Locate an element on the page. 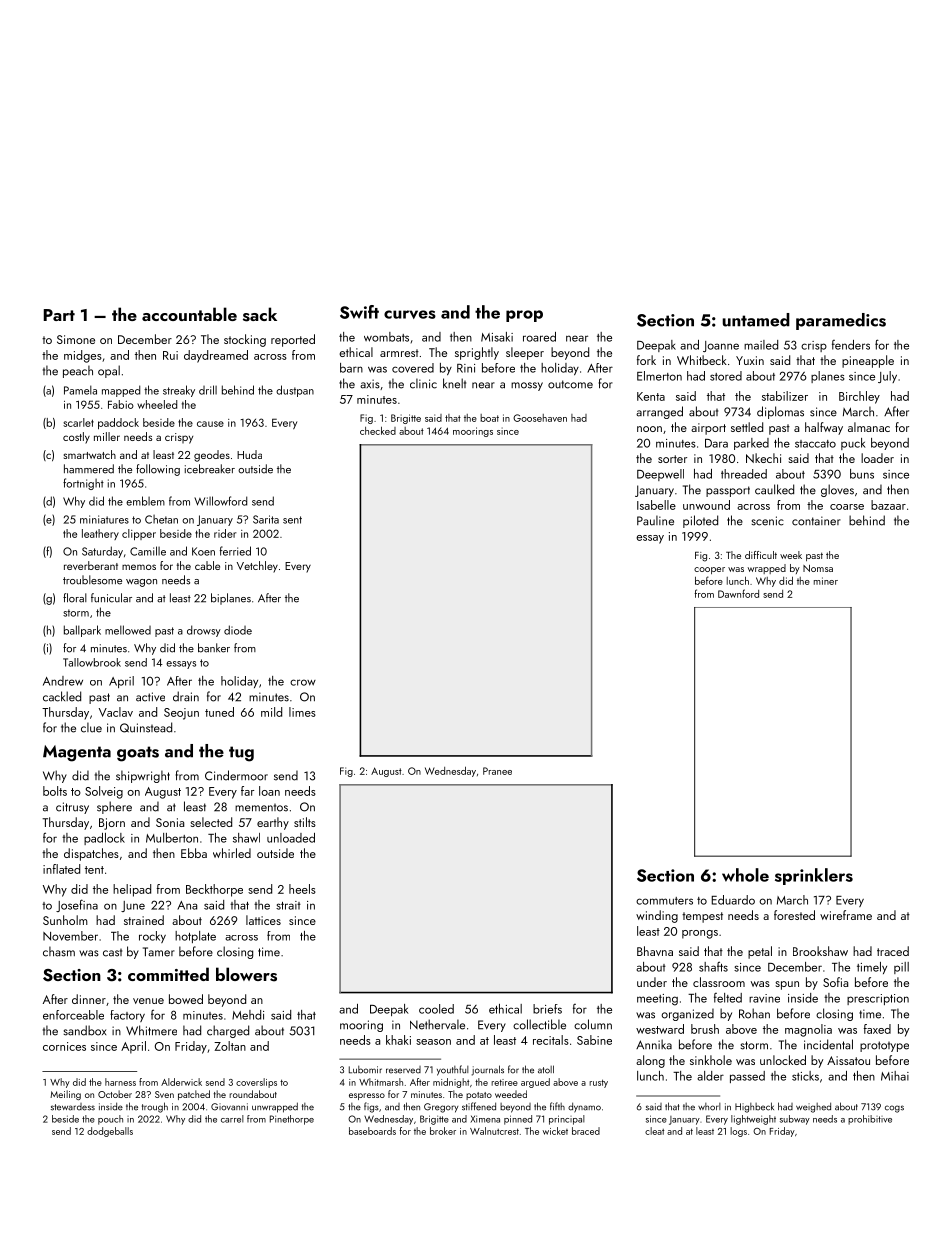  outcome is located at coordinates (570, 384).
